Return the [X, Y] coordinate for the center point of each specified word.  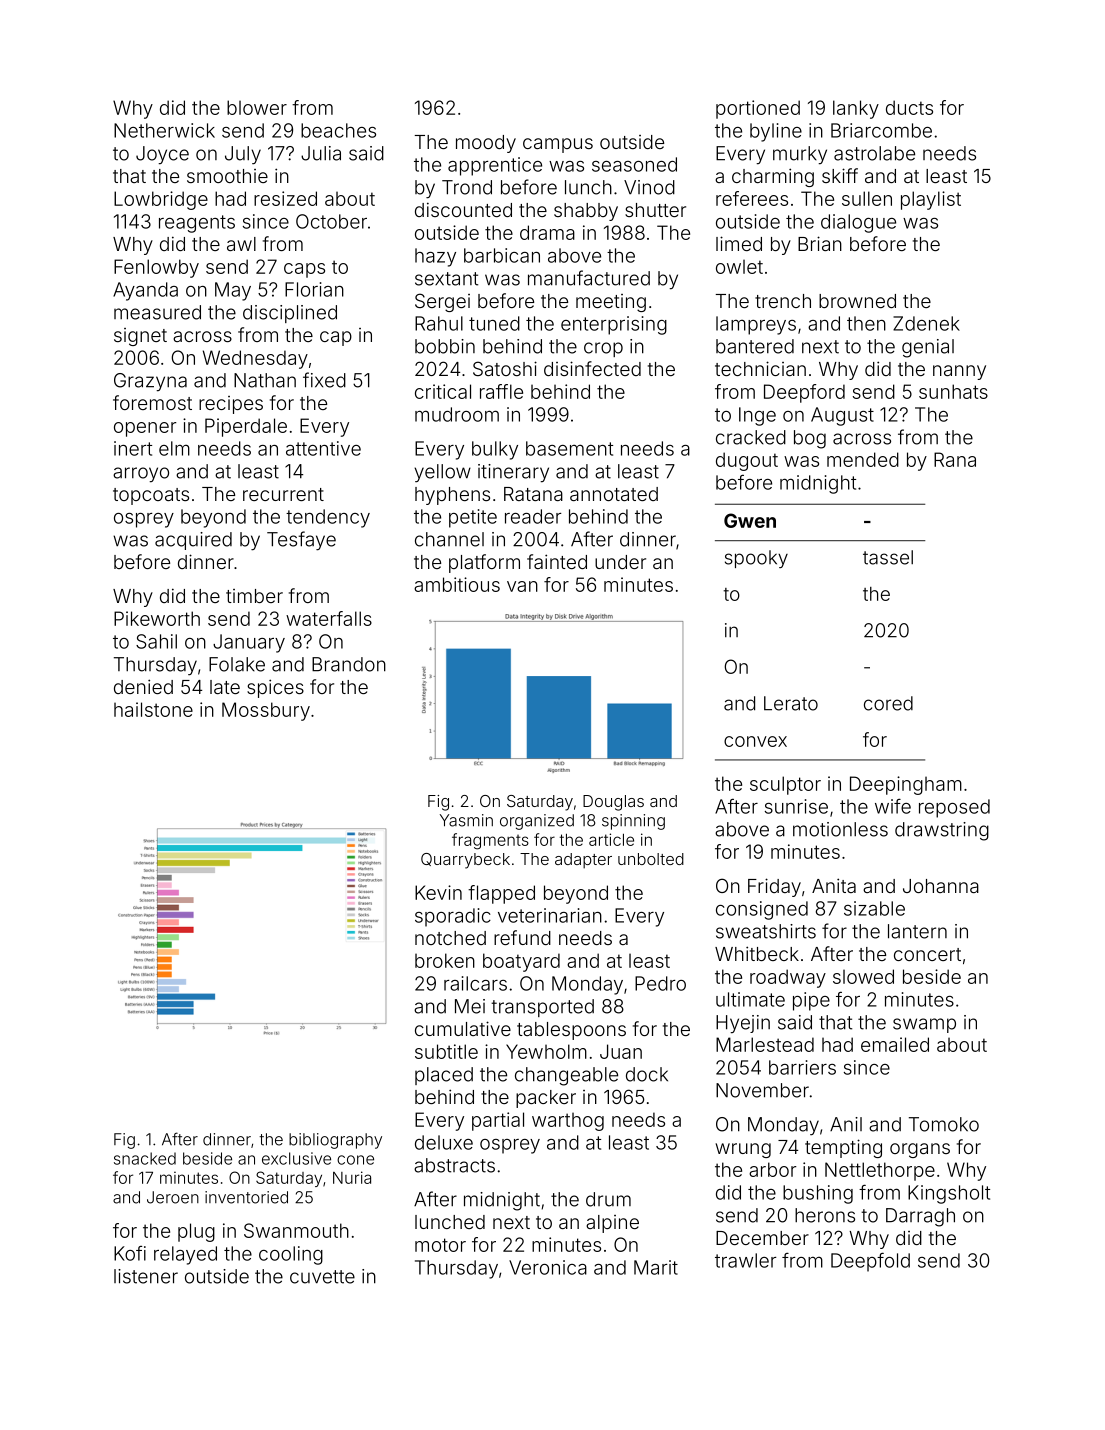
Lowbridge [161, 200]
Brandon [349, 664]
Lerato [791, 703]
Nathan [265, 380]
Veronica [548, 1267]
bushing [818, 1194]
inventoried [246, 1197]
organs [920, 1150]
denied [143, 686]
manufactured [589, 278]
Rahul [439, 323]
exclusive [296, 1158]
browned [857, 301]
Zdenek [926, 323]
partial [498, 1121]
